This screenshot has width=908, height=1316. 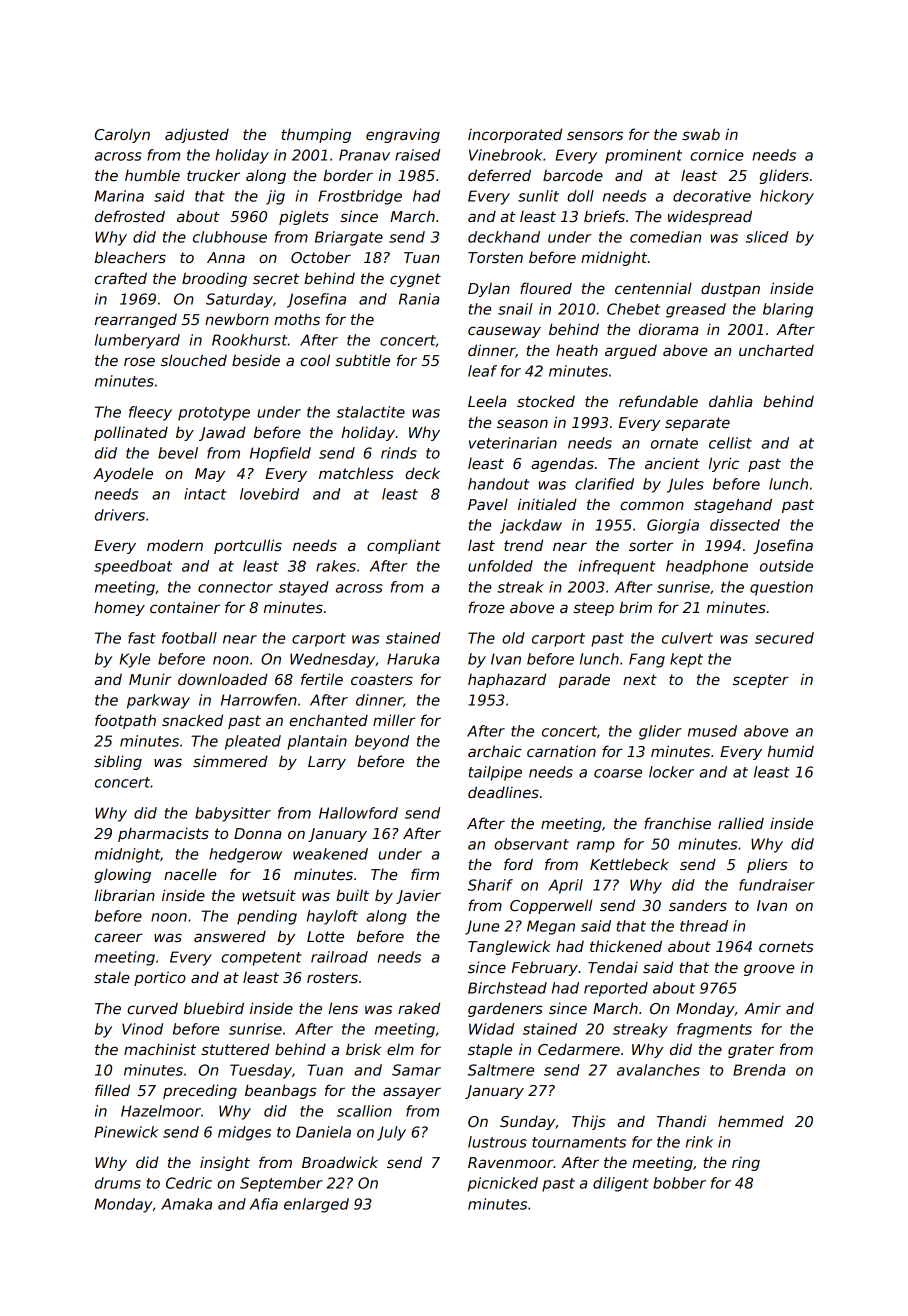 I want to click on Amaka, so click(x=186, y=1204).
